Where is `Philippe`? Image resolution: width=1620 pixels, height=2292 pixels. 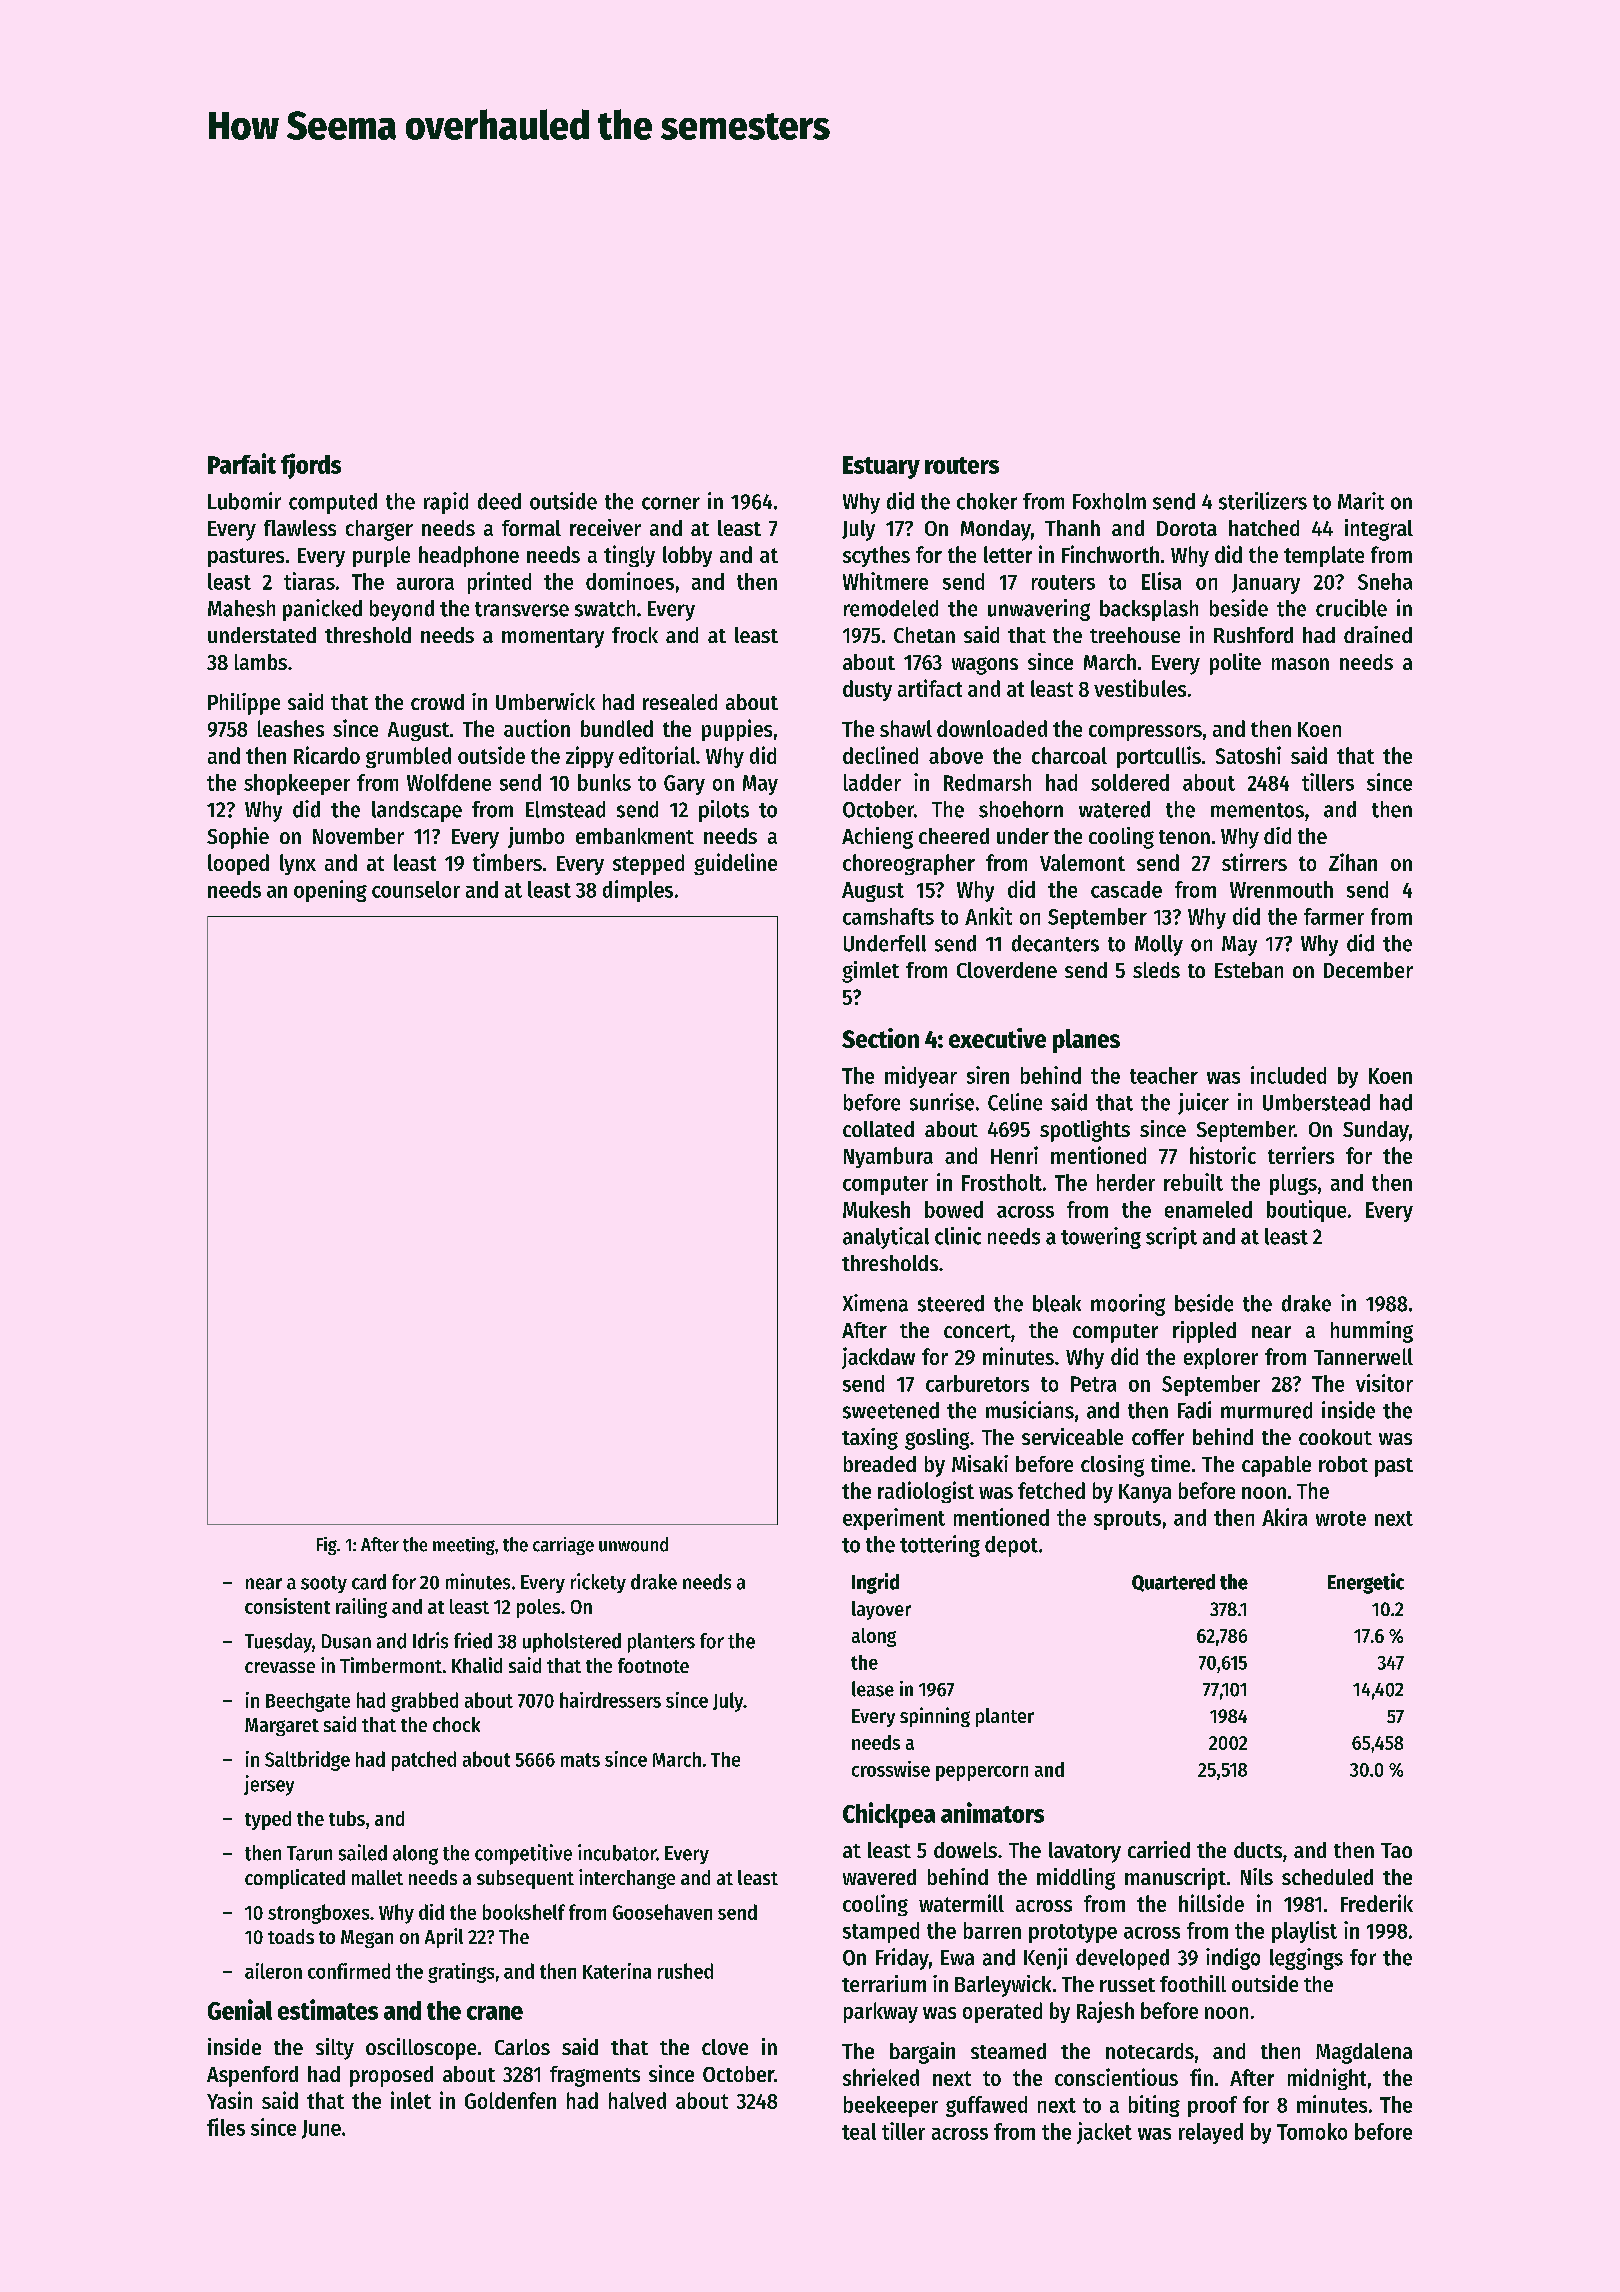 Philippe is located at coordinates (244, 704).
